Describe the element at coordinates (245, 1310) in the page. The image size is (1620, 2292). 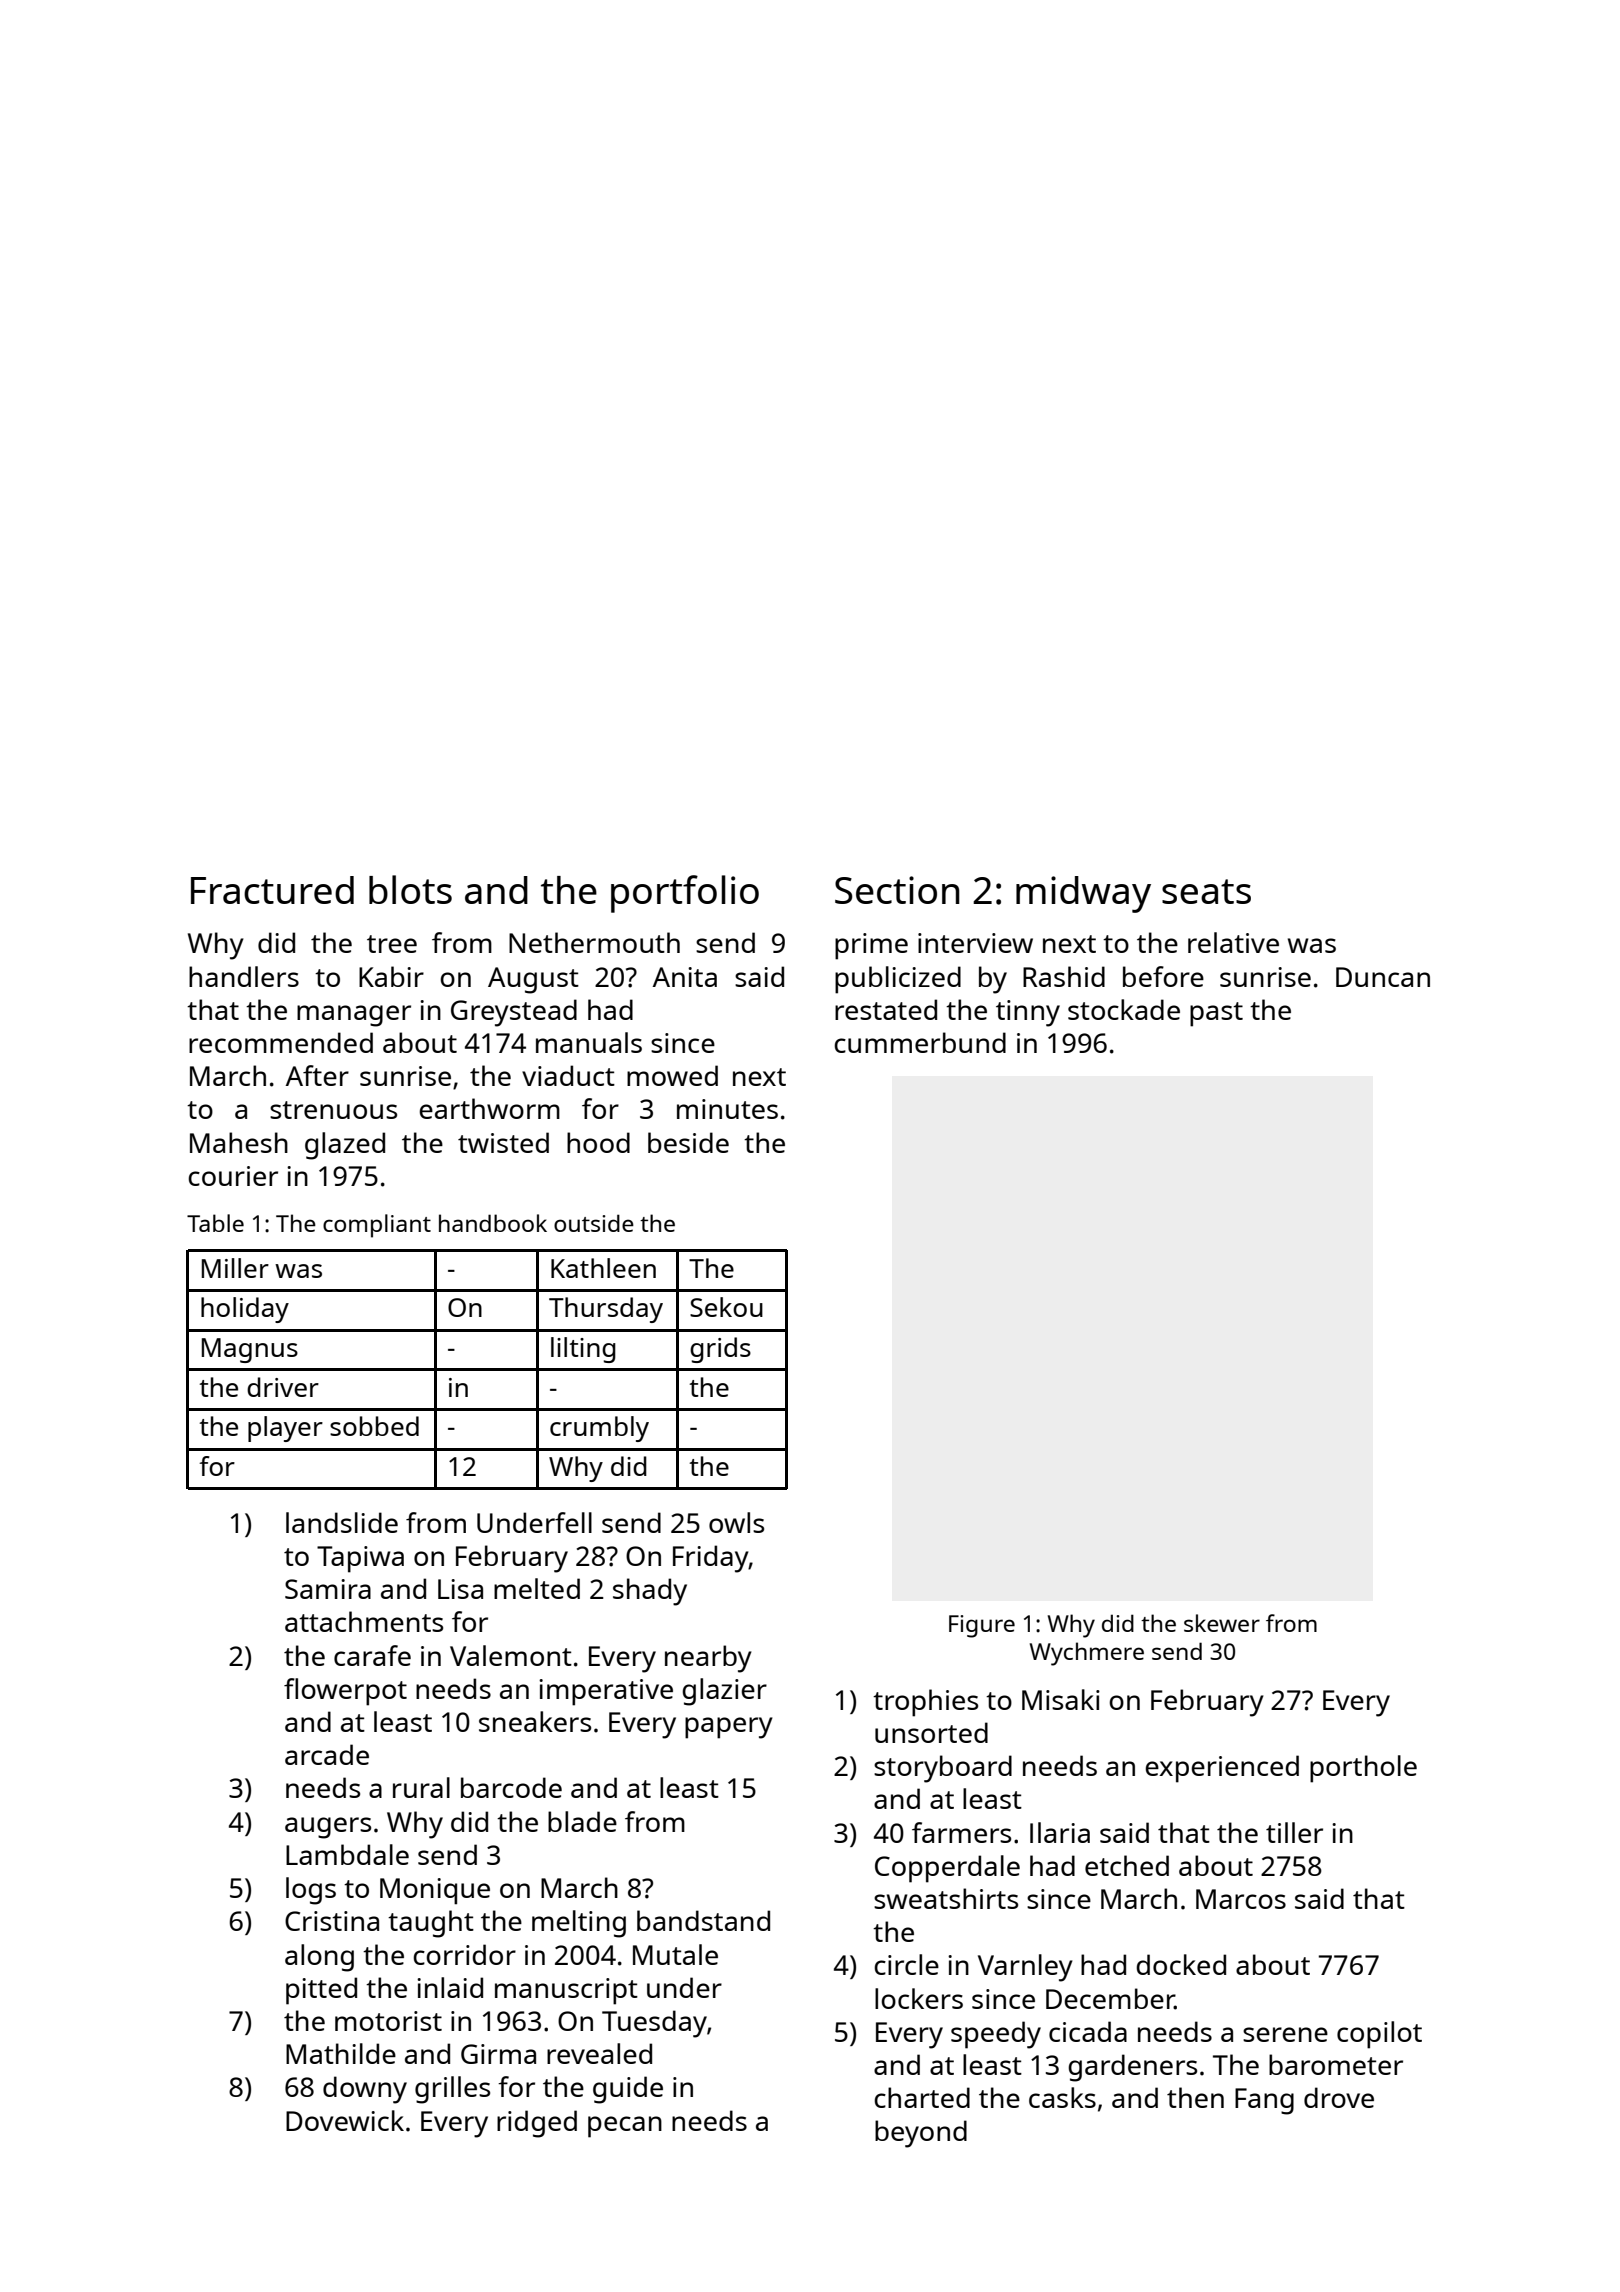
I see `holiday` at that location.
